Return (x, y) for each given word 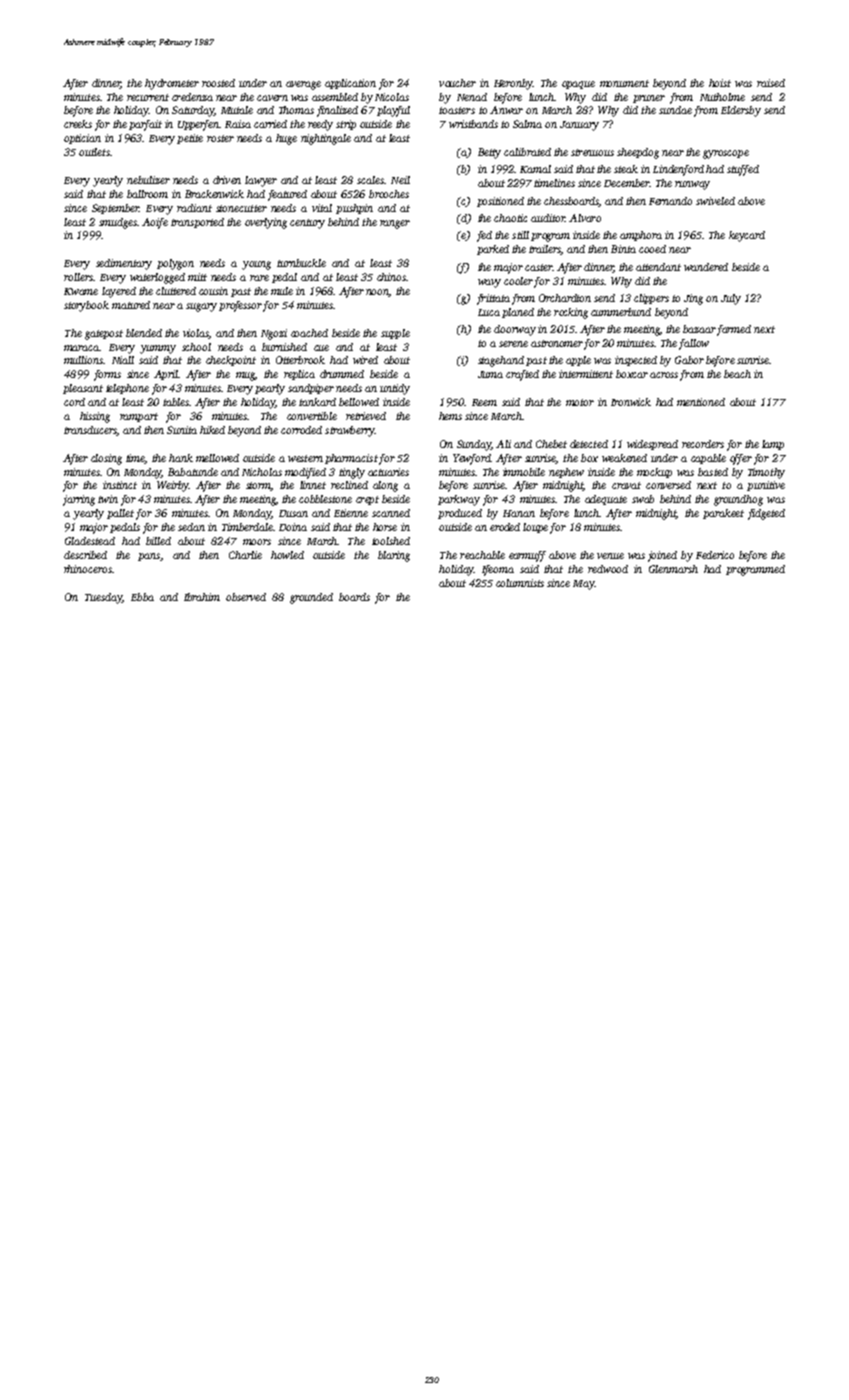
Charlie (245, 555)
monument (624, 83)
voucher (457, 83)
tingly (352, 473)
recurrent (148, 97)
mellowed (217, 458)
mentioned (701, 402)
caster (538, 267)
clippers (651, 299)
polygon (175, 264)
